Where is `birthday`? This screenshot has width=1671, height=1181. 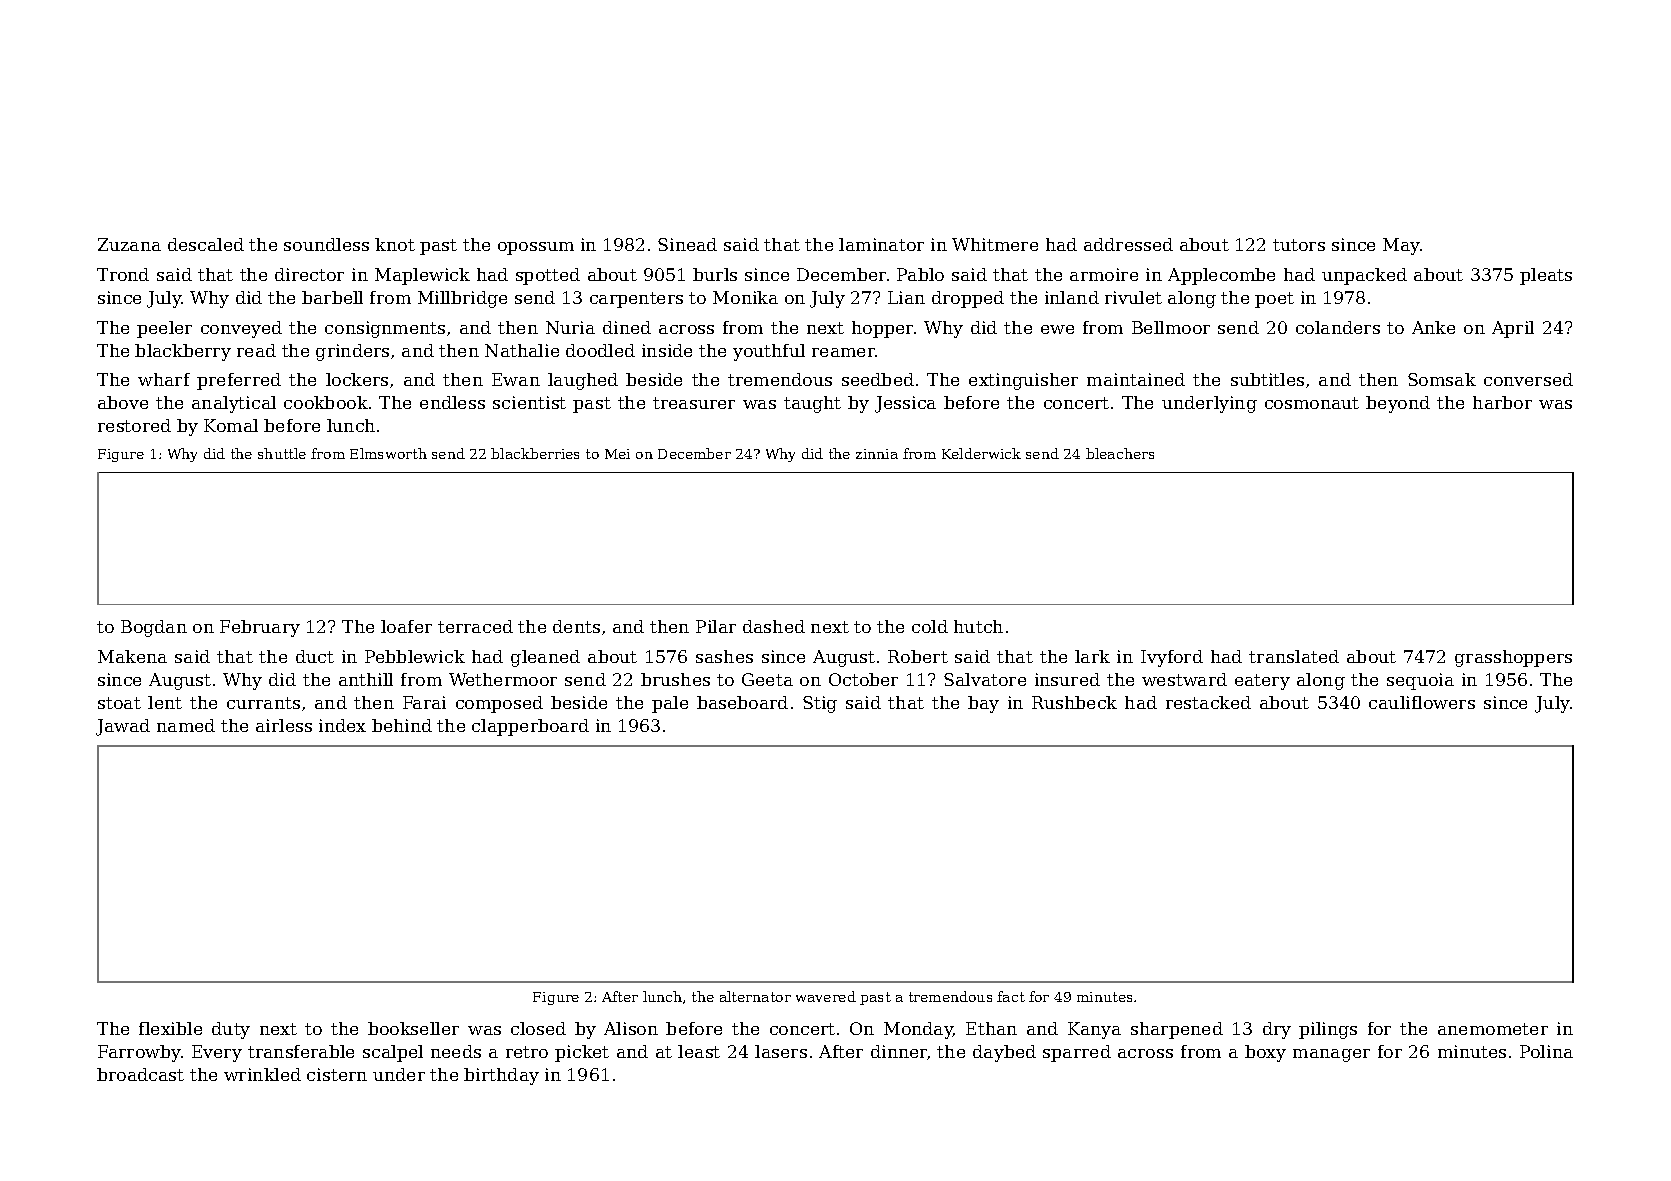
birthday is located at coordinates (501, 1076).
